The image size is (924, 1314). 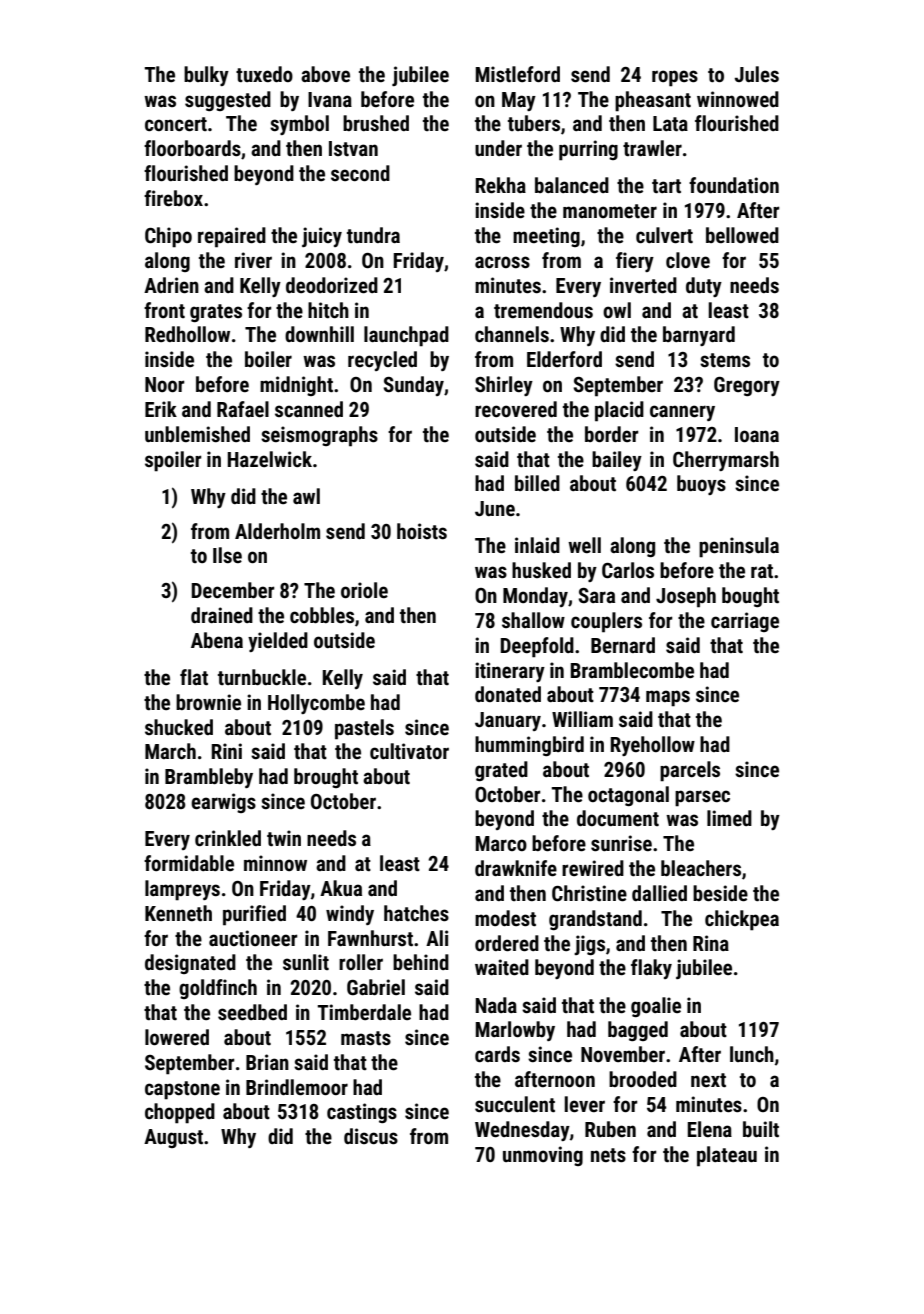 I want to click on barnyard, so click(x=699, y=336).
